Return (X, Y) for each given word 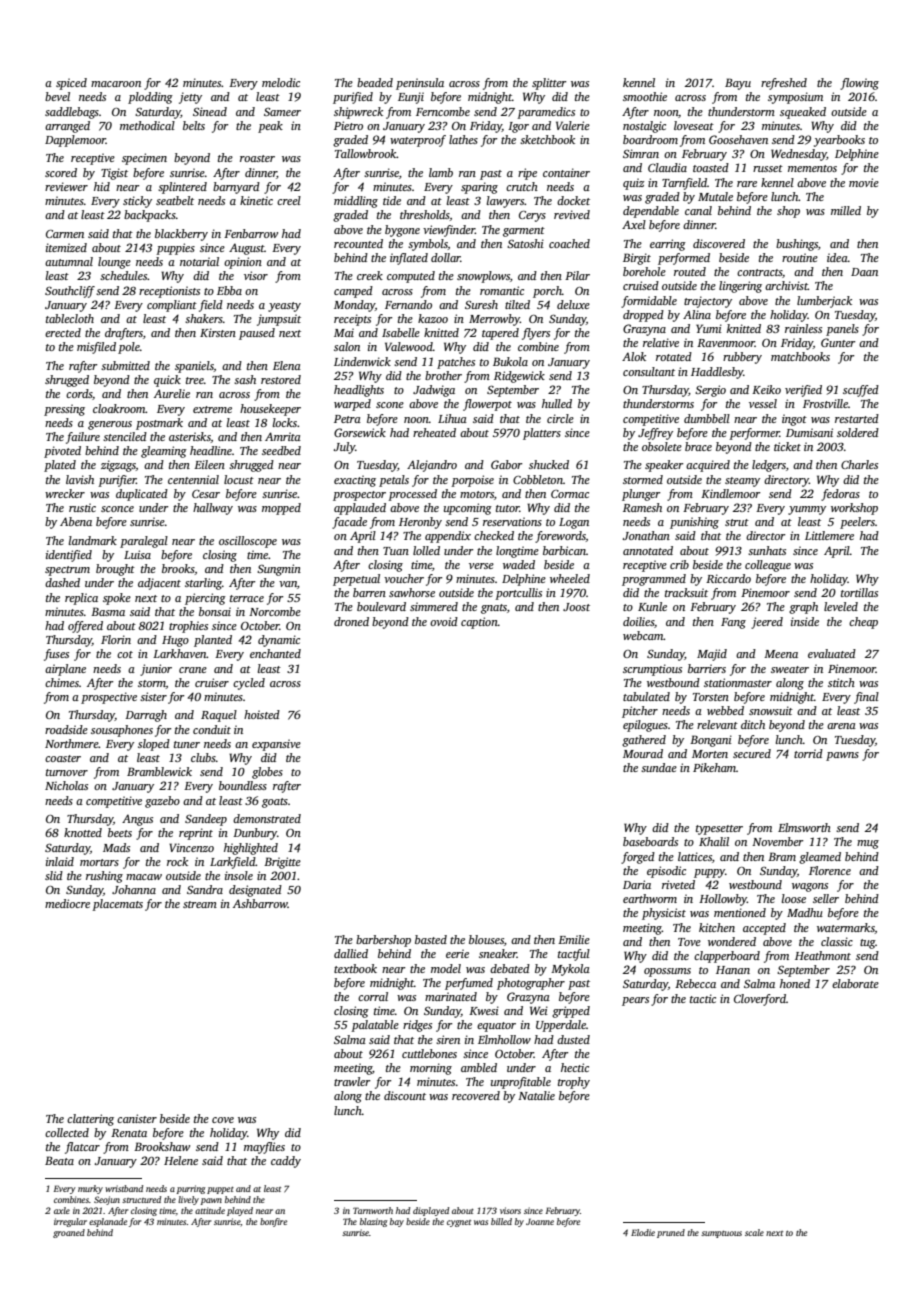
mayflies (264, 1148)
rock (177, 861)
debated (510, 968)
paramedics (546, 113)
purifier (117, 481)
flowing (859, 84)
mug (868, 844)
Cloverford (760, 1000)
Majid (712, 655)
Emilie (574, 939)
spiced (71, 84)
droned (351, 621)
